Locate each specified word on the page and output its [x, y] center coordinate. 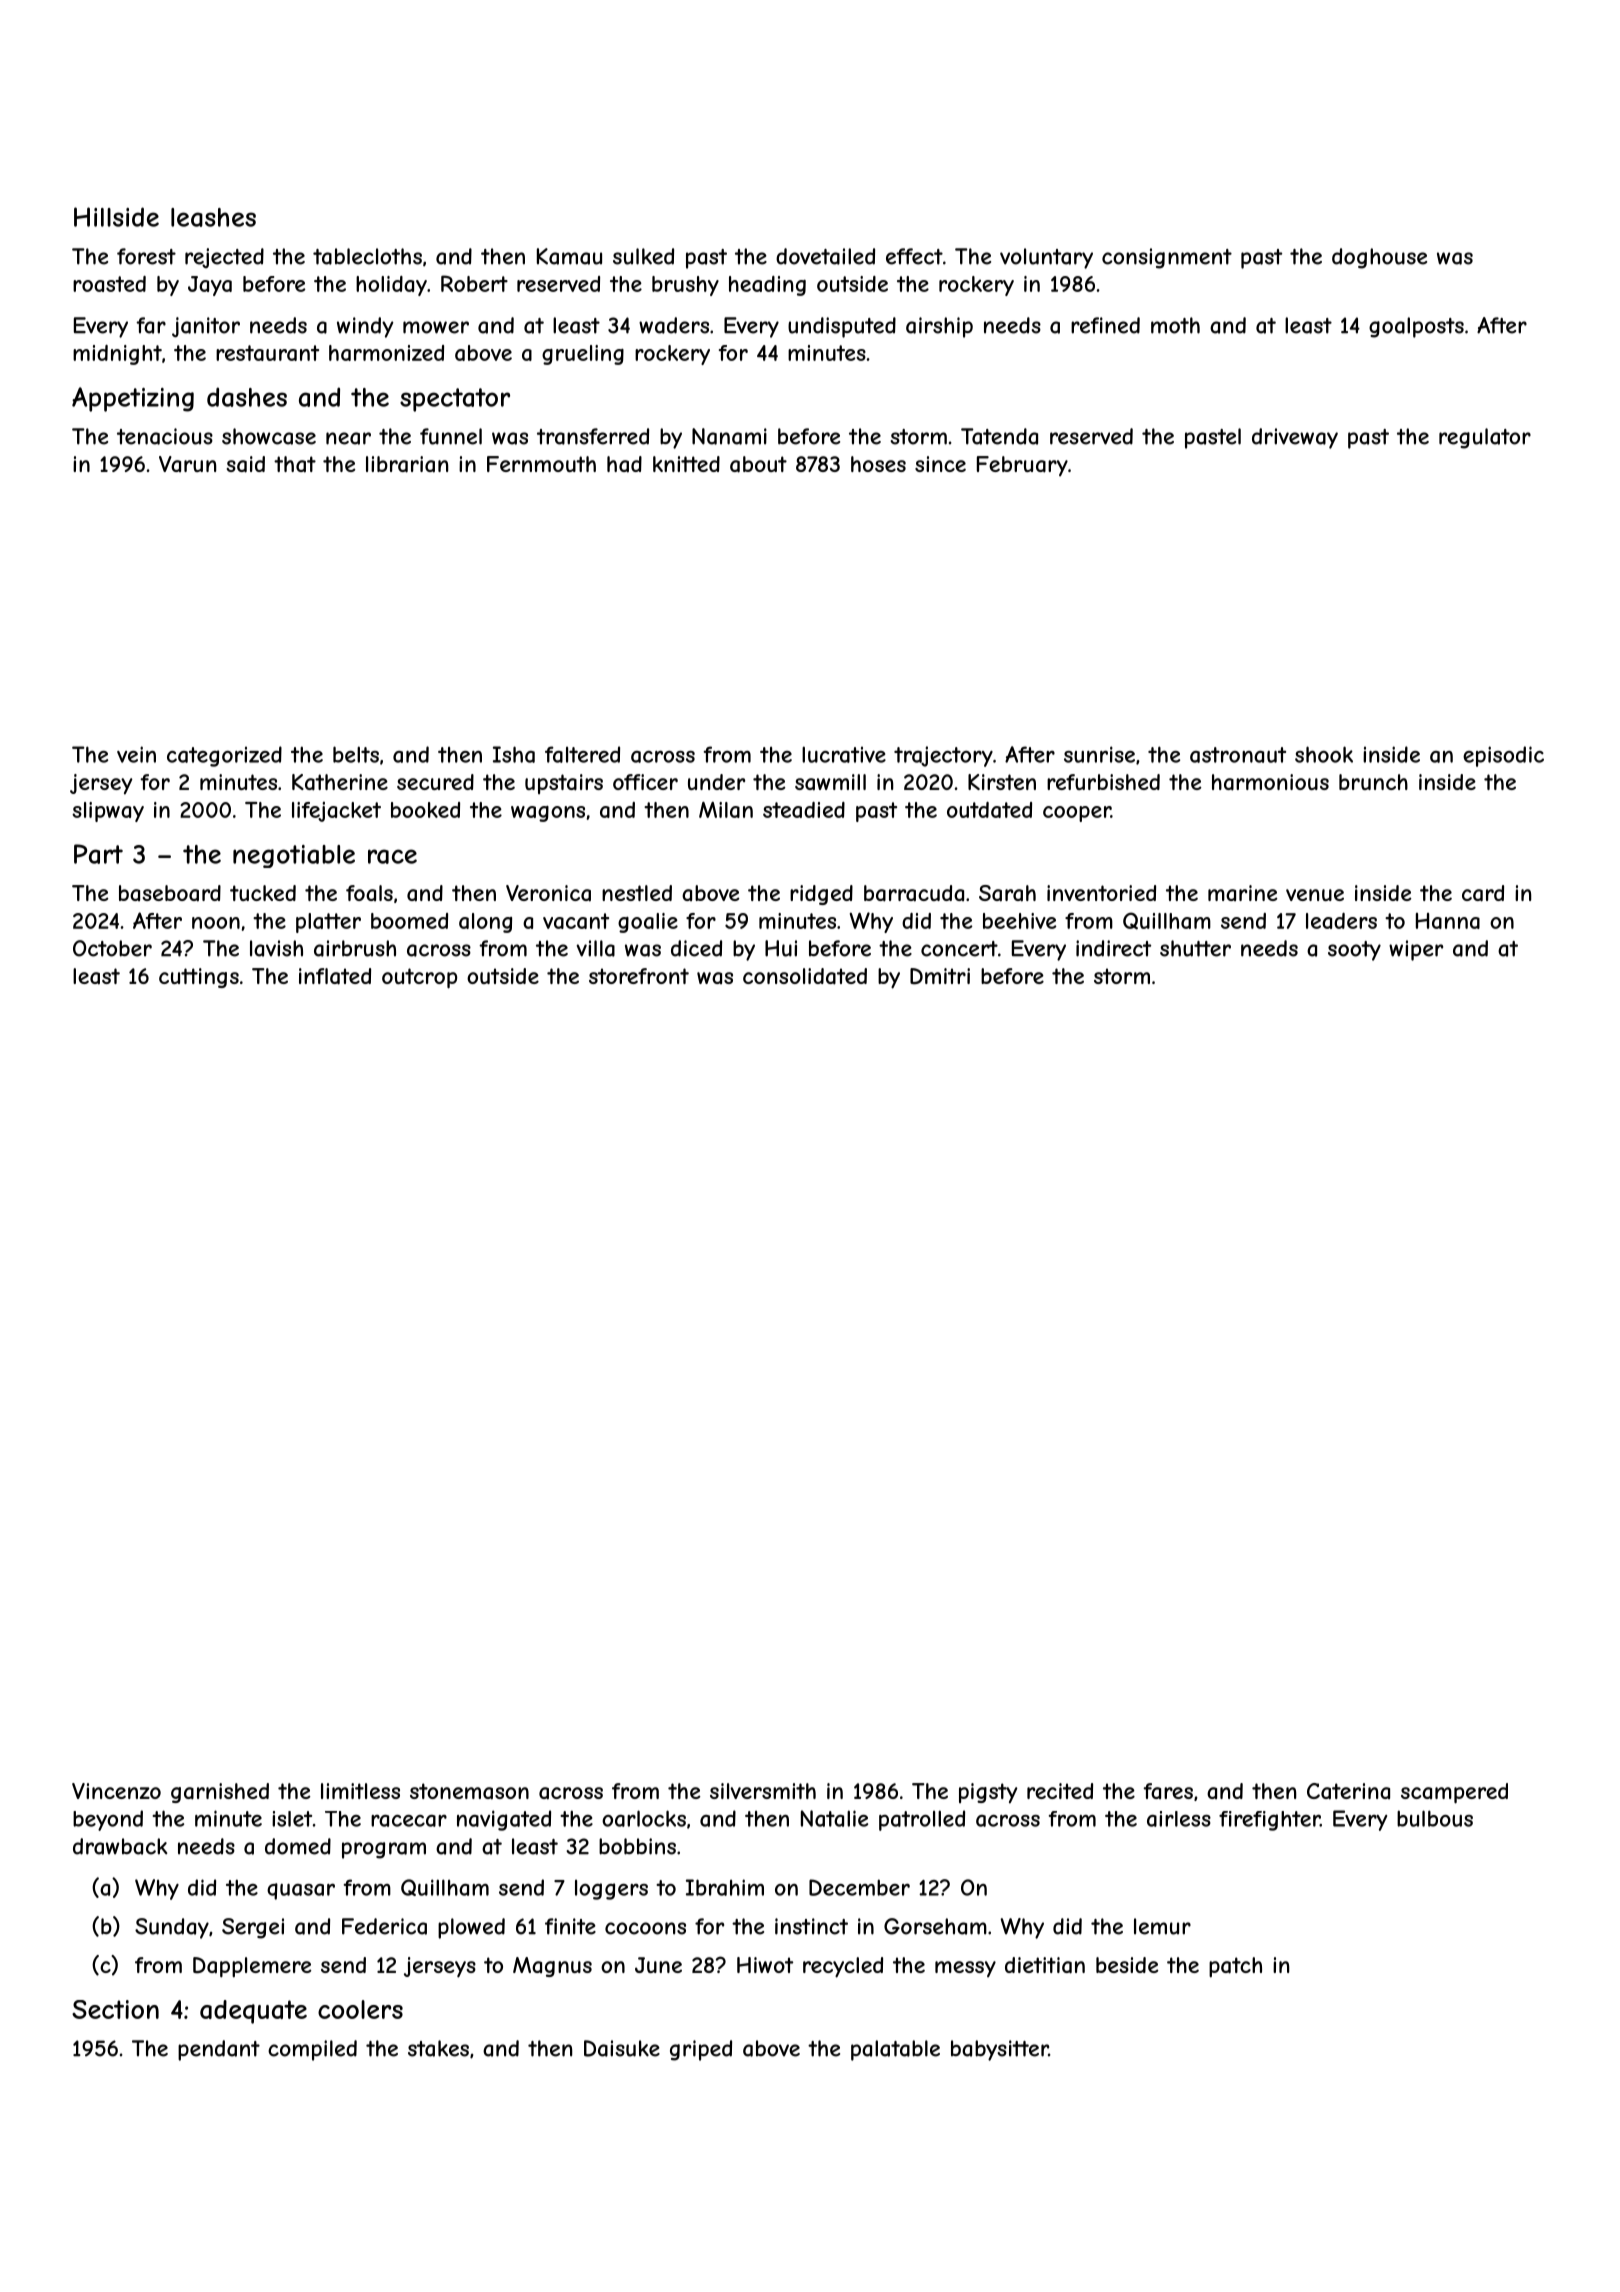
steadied [804, 810]
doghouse [1379, 258]
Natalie [834, 1818]
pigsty [988, 1793]
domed [298, 1846]
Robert [474, 283]
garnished [220, 1793]
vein [136, 754]
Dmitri [940, 976]
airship [939, 327]
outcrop [419, 978]
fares [1168, 1791]
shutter [1195, 948]
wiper [1416, 950]
